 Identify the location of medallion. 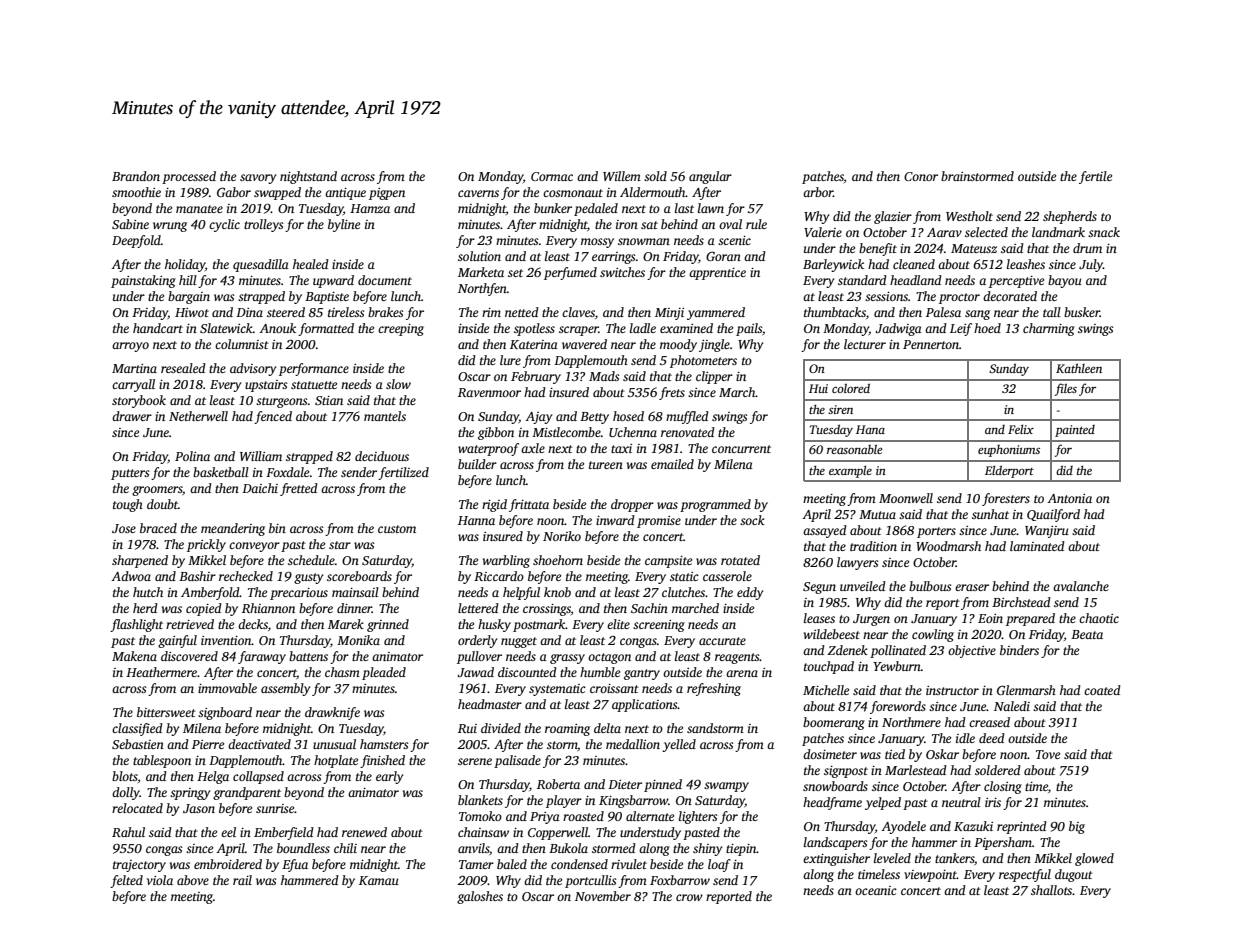
(633, 744).
